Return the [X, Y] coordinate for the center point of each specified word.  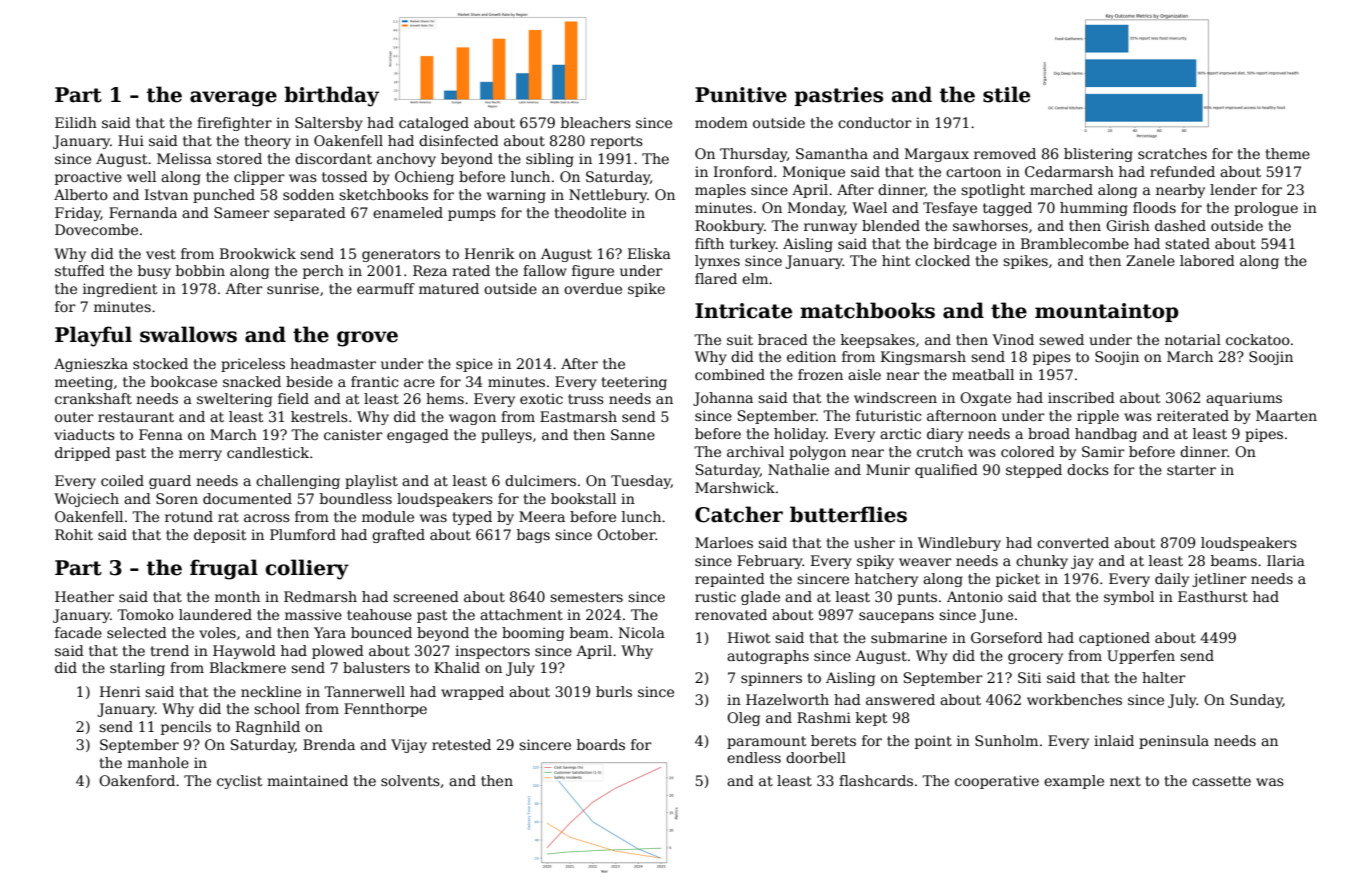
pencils [186, 728]
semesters [586, 597]
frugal [224, 569]
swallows [188, 334]
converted [1073, 542]
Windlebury [959, 544]
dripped [83, 454]
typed [472, 518]
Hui [131, 140]
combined [730, 374]
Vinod [1013, 339]
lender [1233, 189]
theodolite [590, 212]
